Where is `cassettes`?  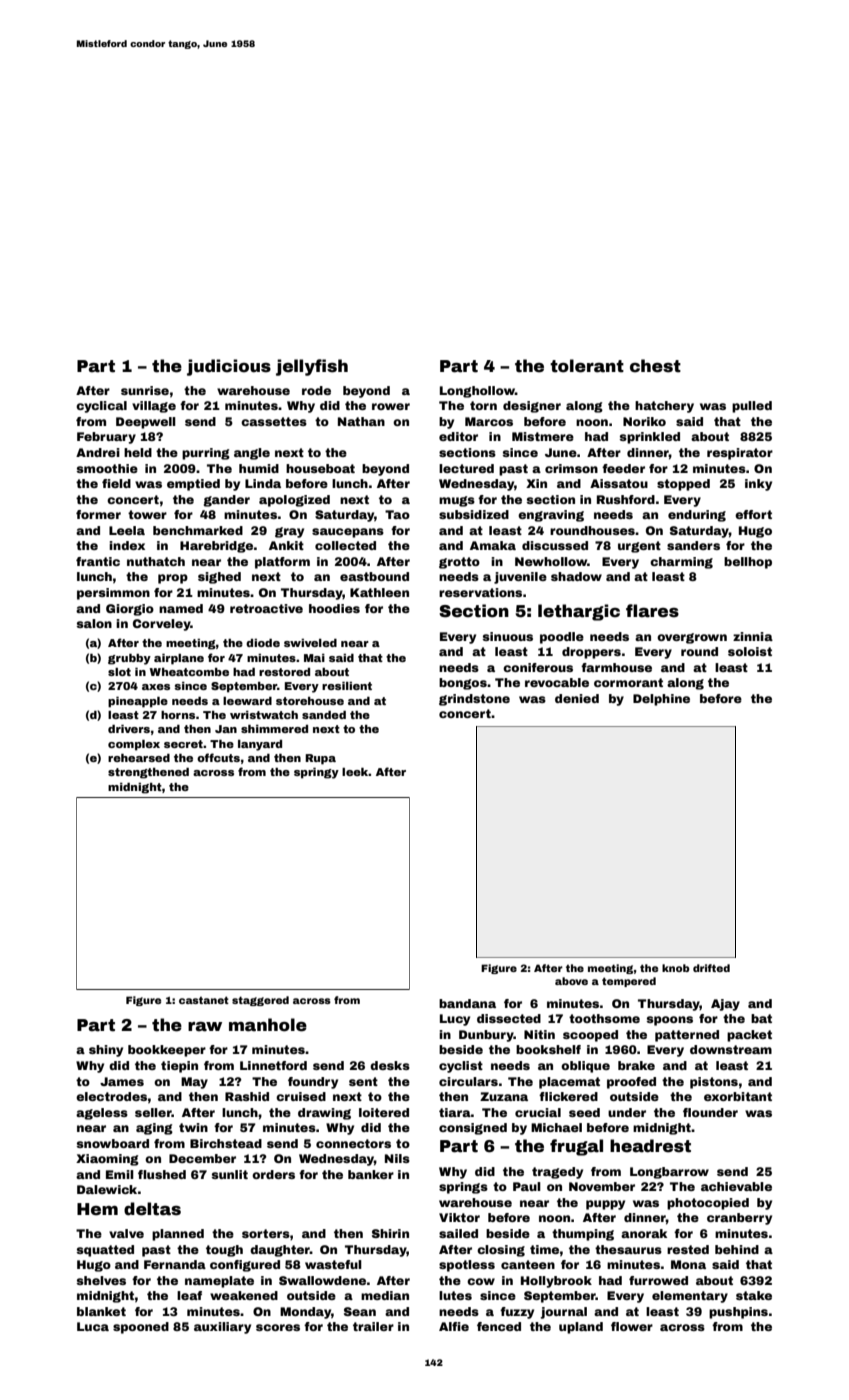
cassettes is located at coordinates (274, 421).
